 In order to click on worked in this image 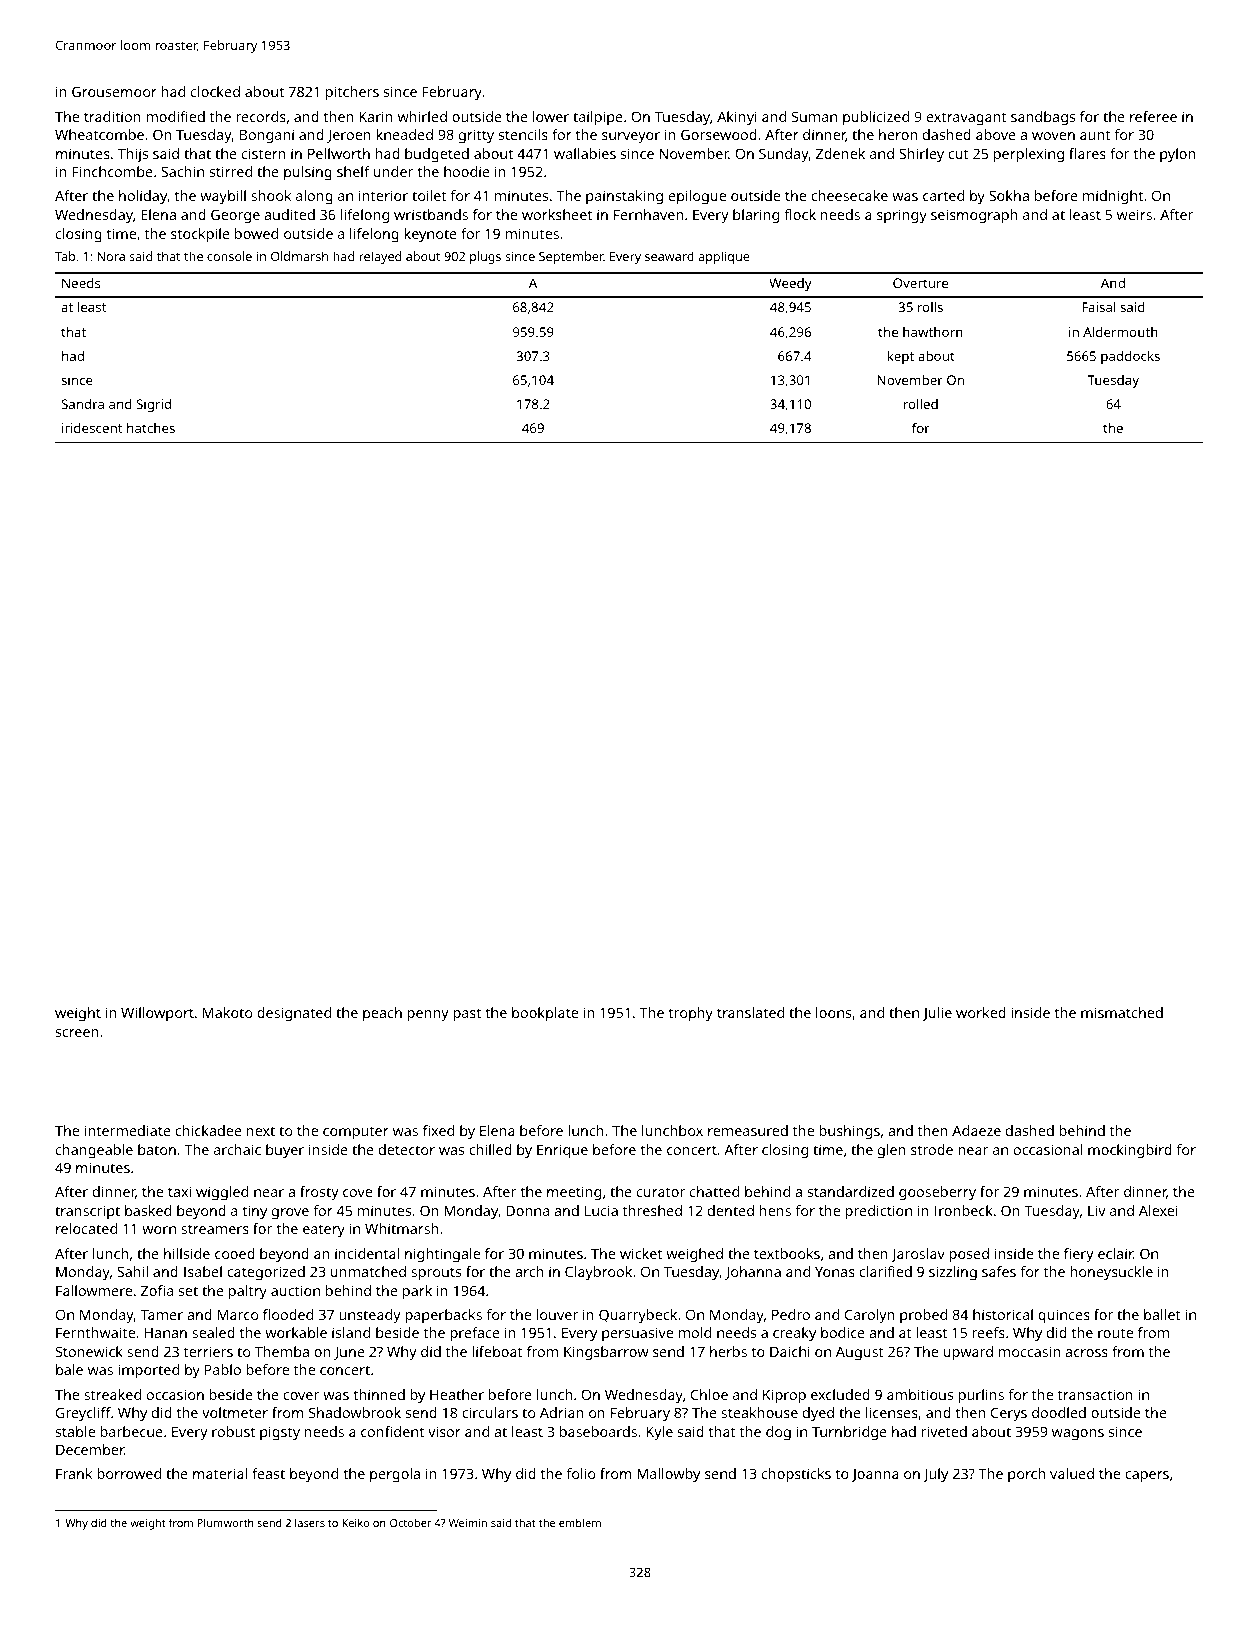, I will do `click(981, 1012)`.
